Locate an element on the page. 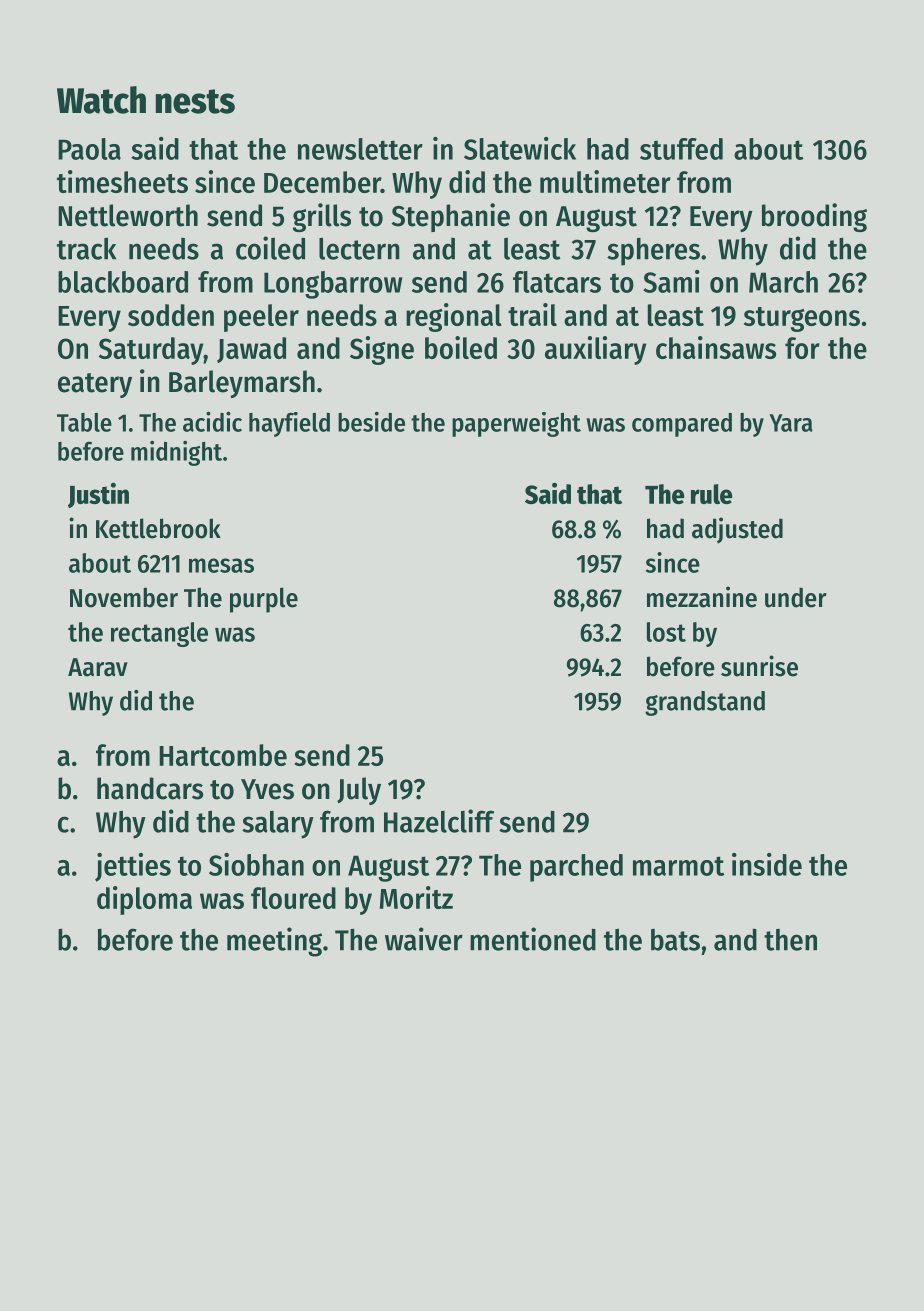  Hazelcliff is located at coordinates (439, 821).
